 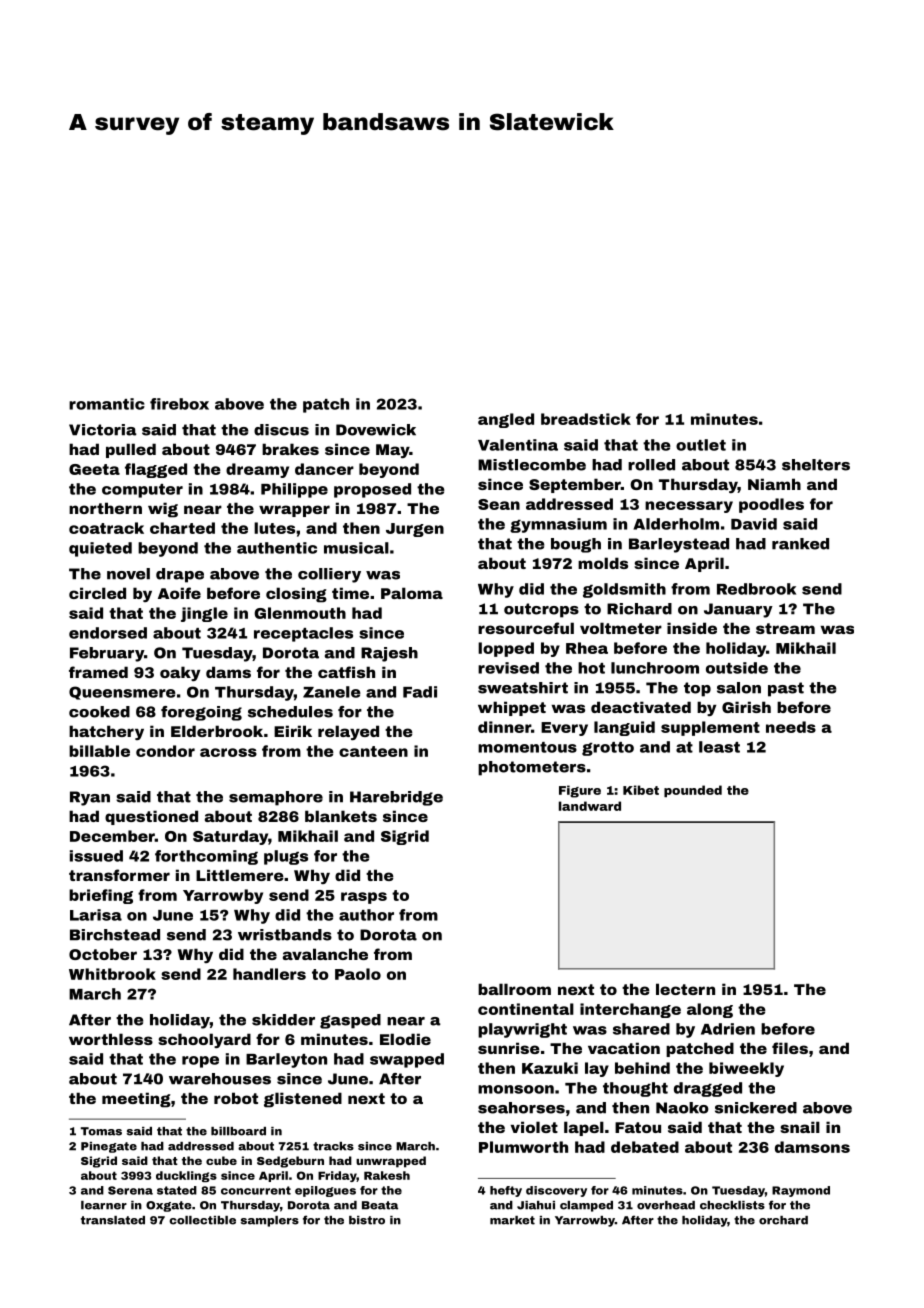 I want to click on Victoria, so click(x=103, y=430).
